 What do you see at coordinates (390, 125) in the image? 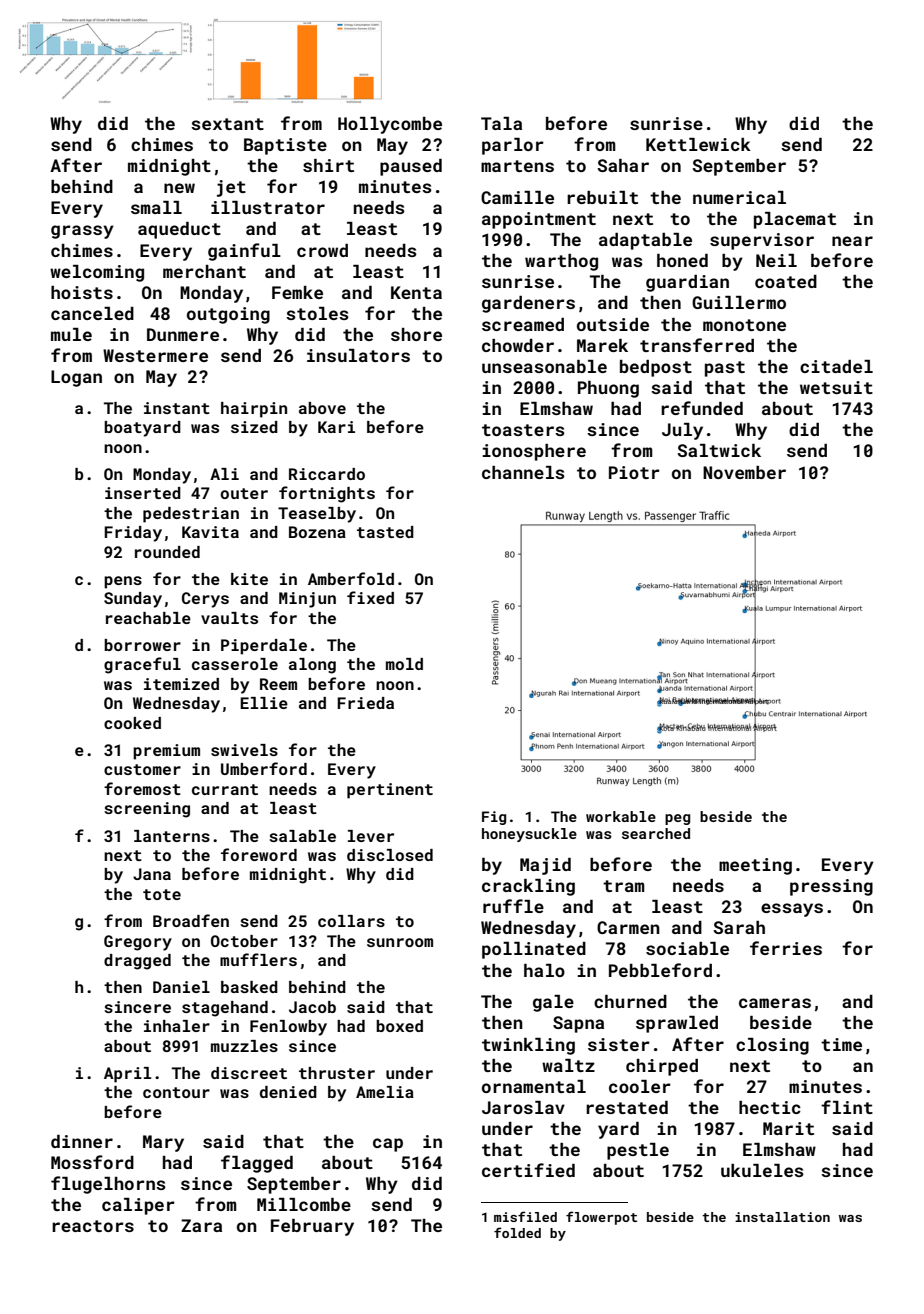
I see `Hollycombe` at bounding box center [390, 125].
